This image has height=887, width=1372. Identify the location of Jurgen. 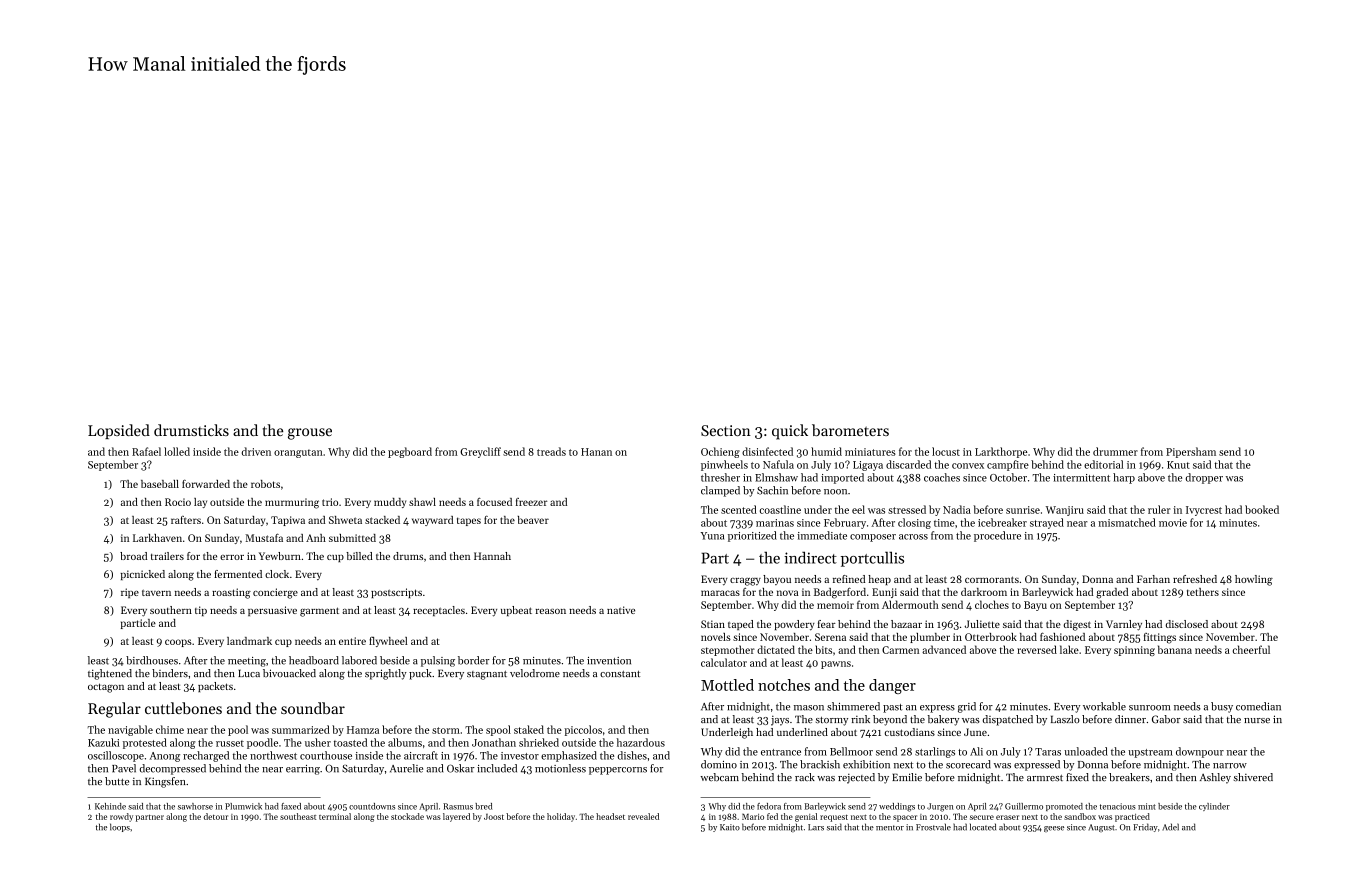
(940, 807).
